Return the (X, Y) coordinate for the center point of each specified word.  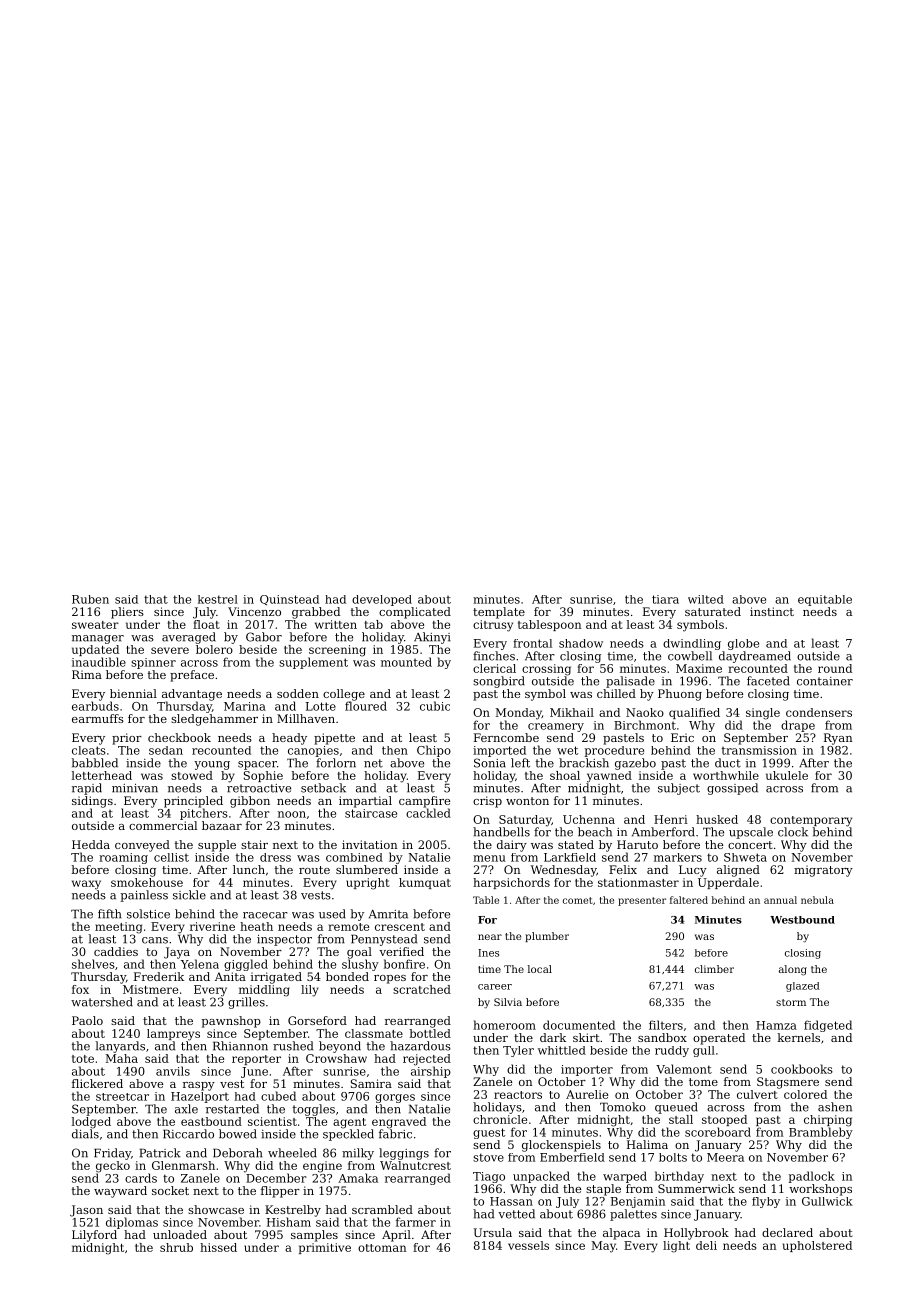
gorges (395, 1098)
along (793, 970)
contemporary (811, 821)
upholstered (817, 1246)
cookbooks (802, 1069)
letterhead (101, 775)
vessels (528, 1245)
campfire (424, 802)
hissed (218, 1247)
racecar (265, 915)
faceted (768, 681)
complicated (415, 613)
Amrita (388, 914)
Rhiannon (240, 1046)
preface (192, 676)
